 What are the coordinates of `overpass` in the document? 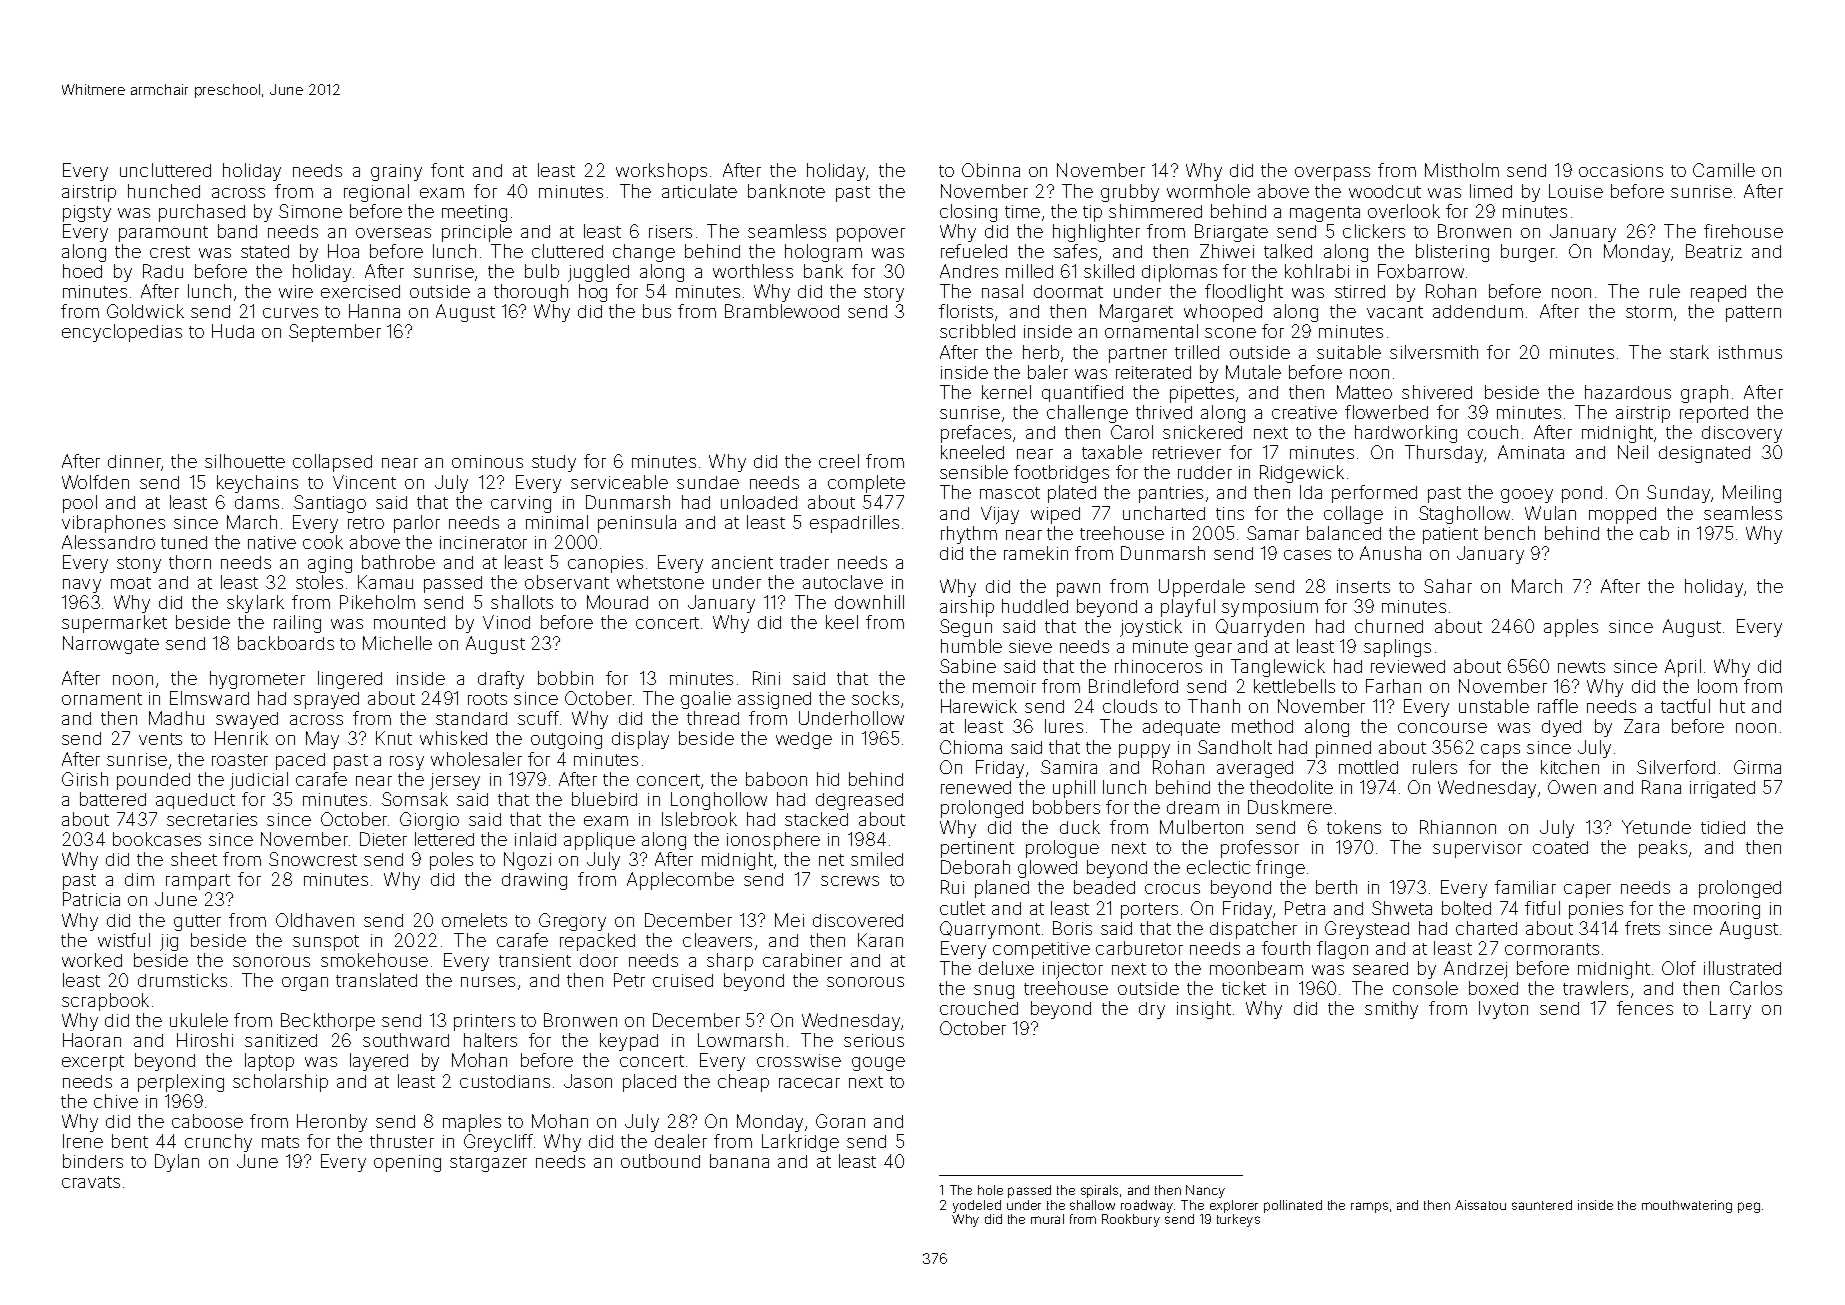 It's located at (1332, 174).
